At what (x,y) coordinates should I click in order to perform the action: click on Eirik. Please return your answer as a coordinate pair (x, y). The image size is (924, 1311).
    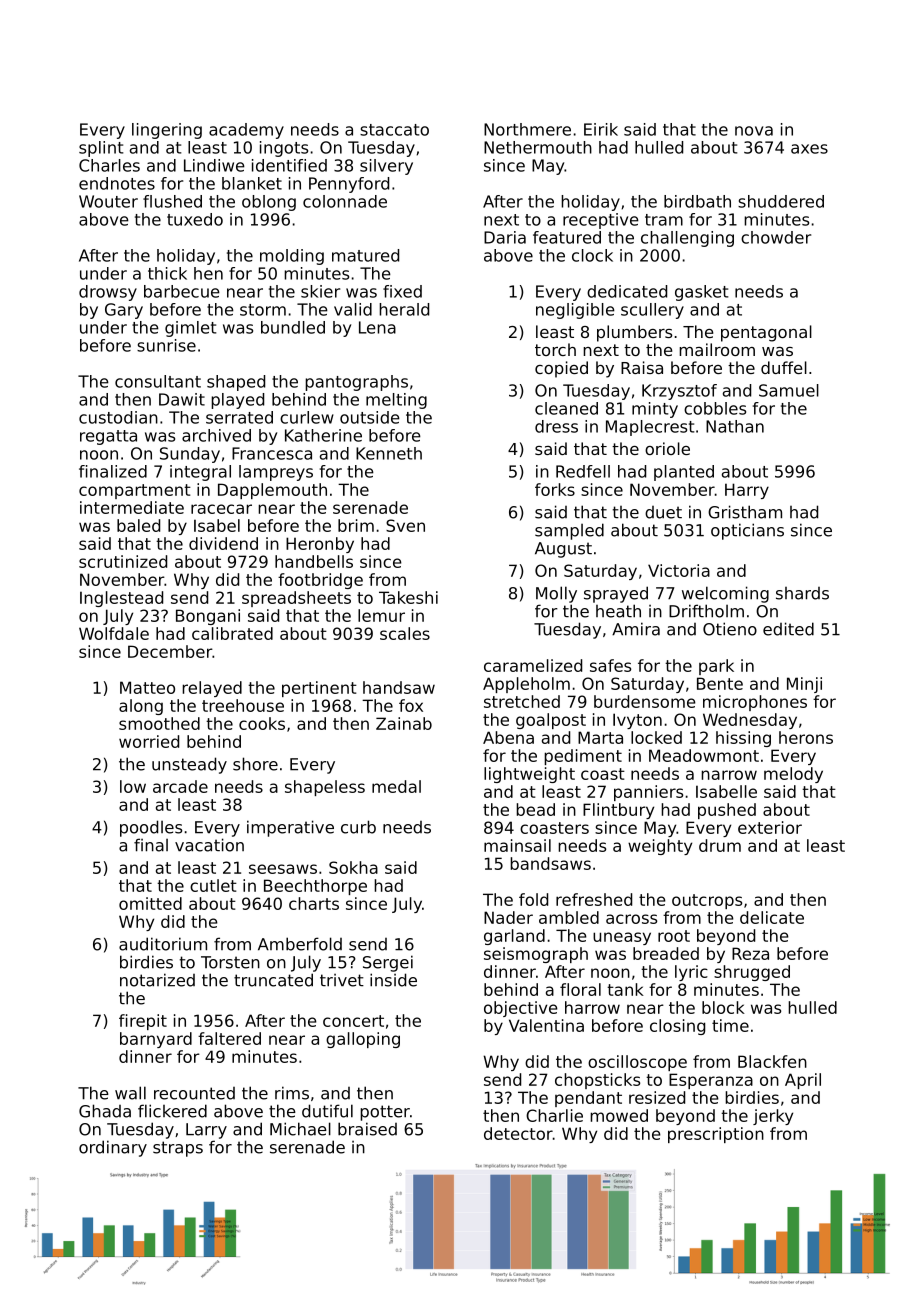
    Looking at the image, I should click on (601, 129).
